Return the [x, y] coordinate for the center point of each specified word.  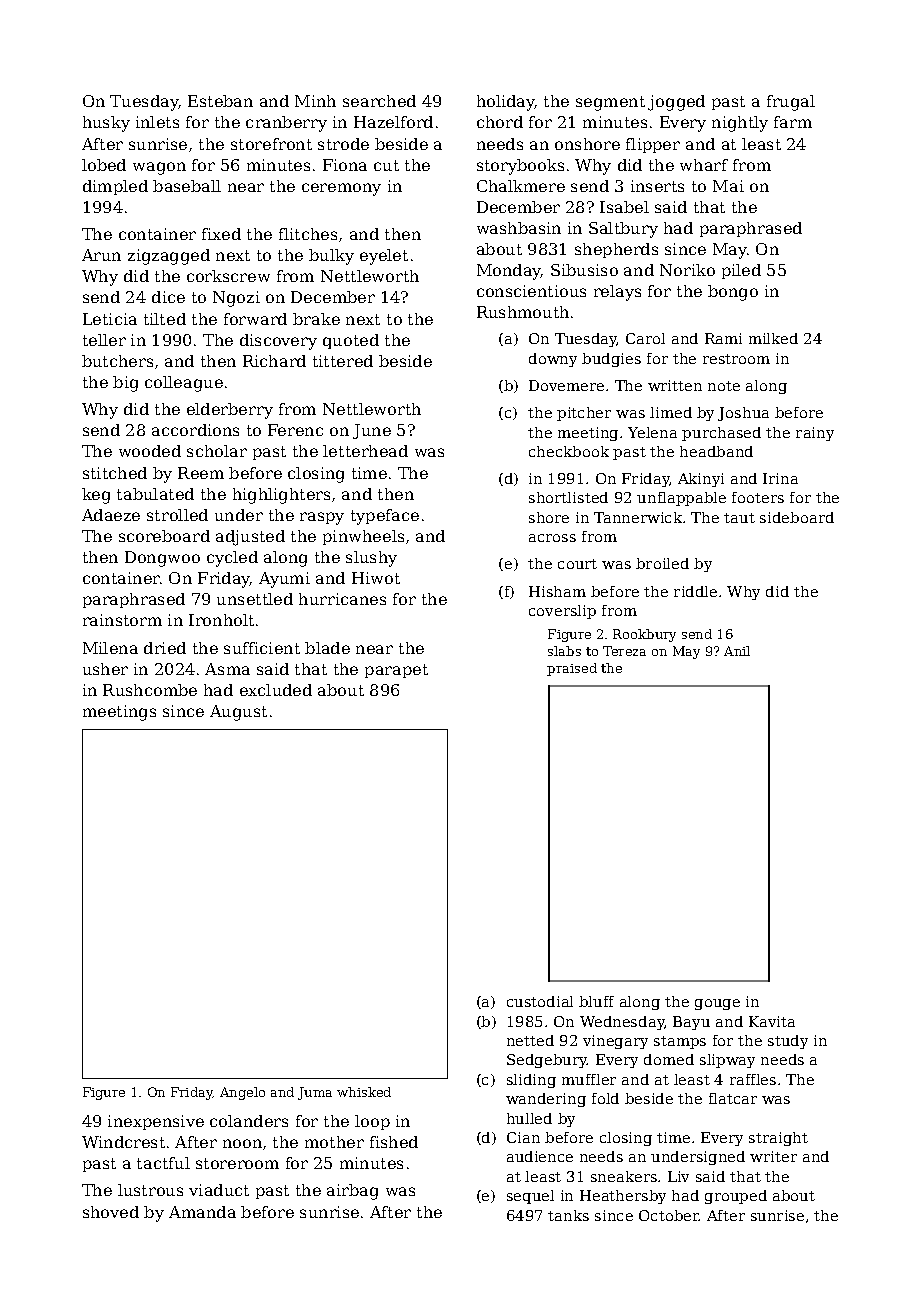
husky [106, 124]
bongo [733, 293]
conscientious [531, 291]
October [669, 1215]
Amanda [202, 1212]
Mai [728, 186]
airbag [352, 1192]
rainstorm [122, 620]
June [372, 431]
